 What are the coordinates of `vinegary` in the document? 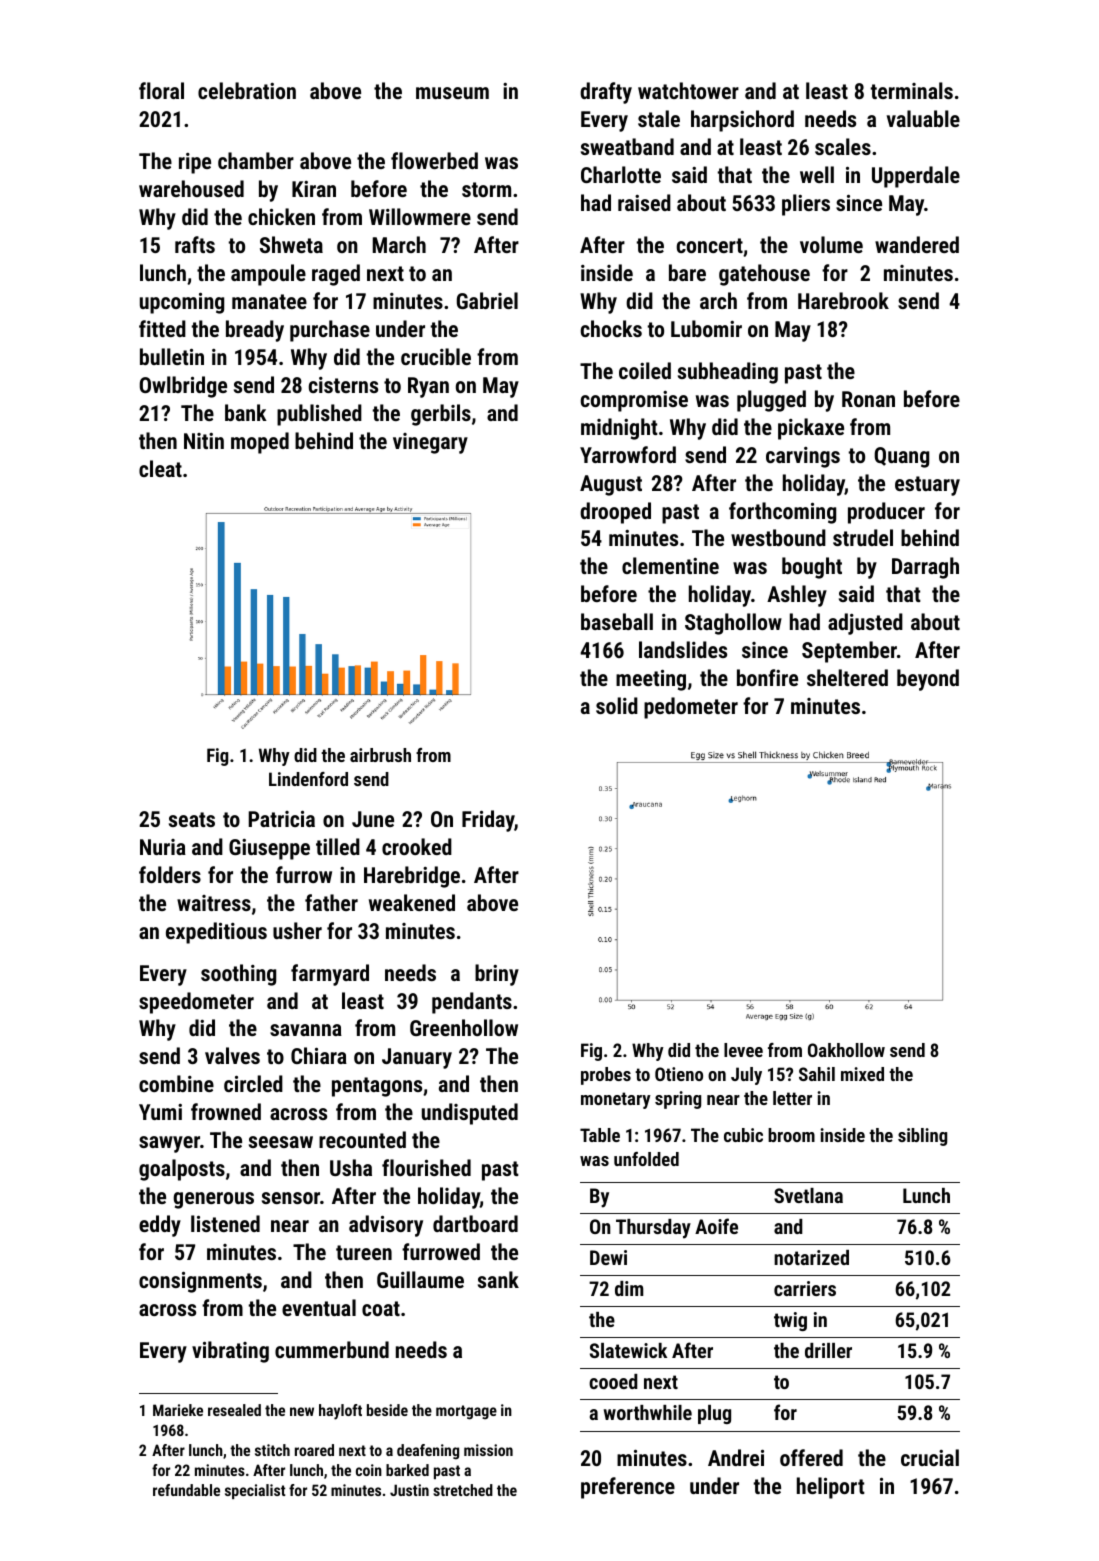 It's located at (430, 443).
